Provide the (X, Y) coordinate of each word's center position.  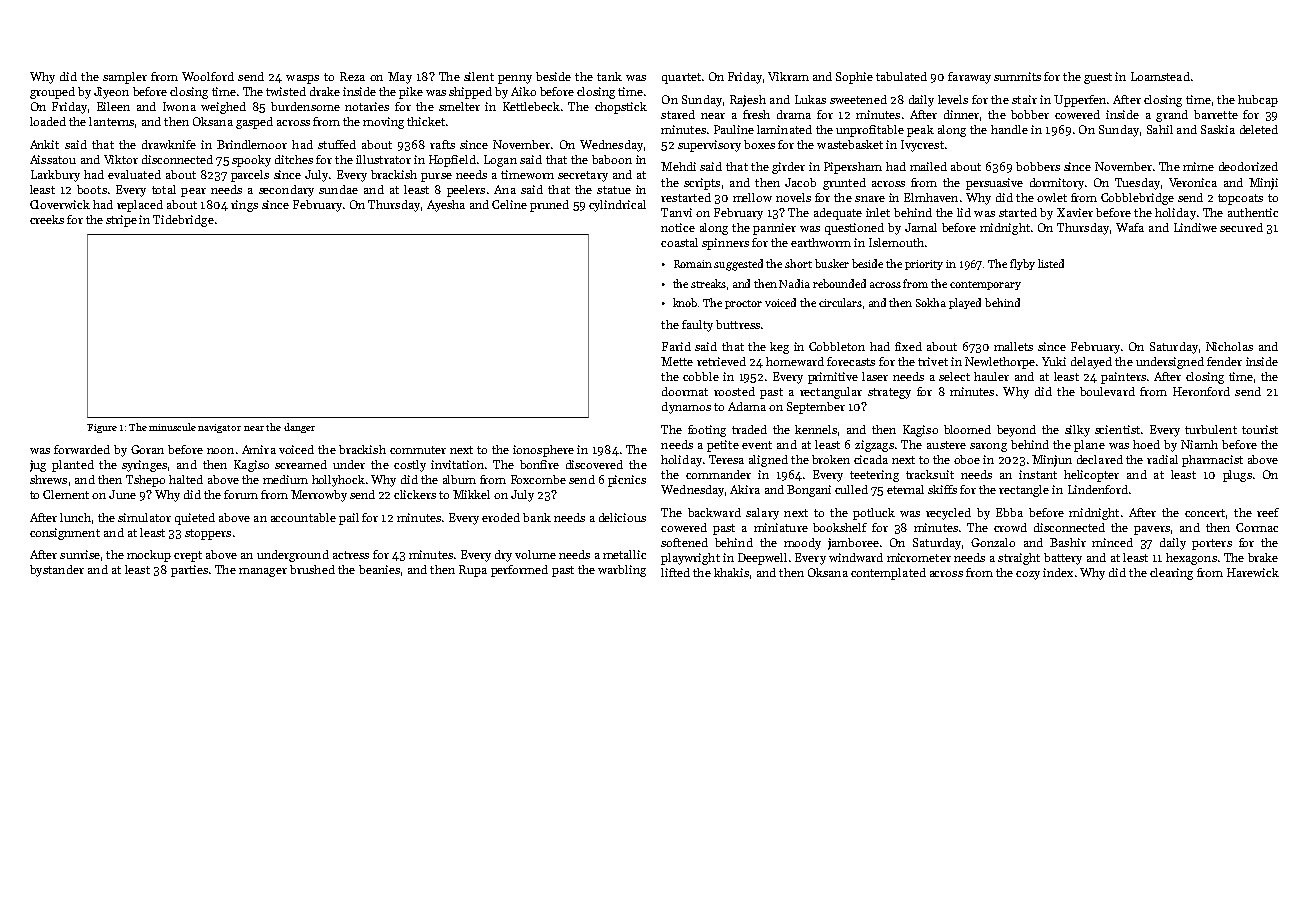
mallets (1013, 346)
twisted (286, 91)
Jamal (921, 227)
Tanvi (676, 212)
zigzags (874, 446)
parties (189, 571)
